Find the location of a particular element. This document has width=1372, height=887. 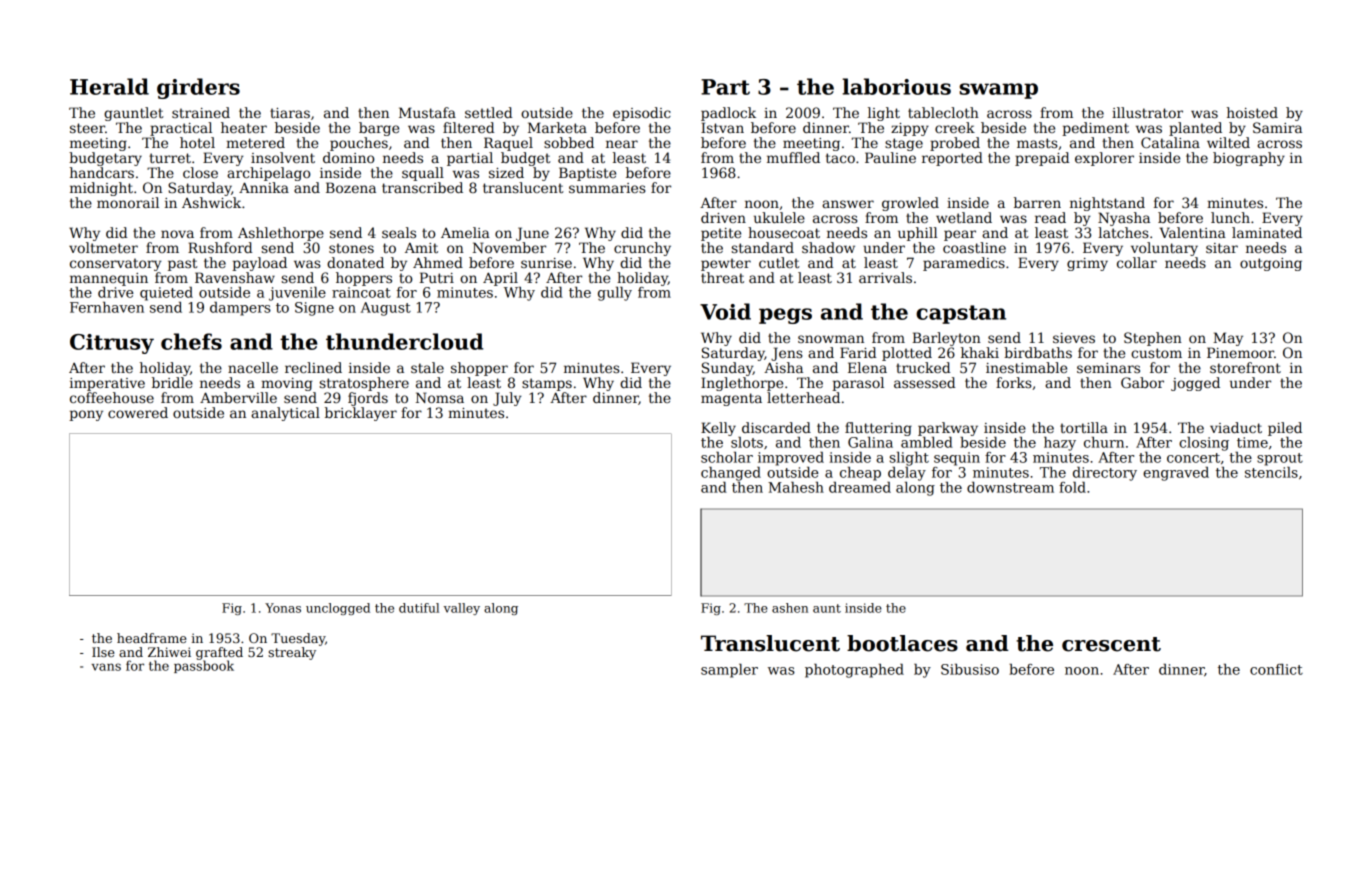

Mahesh is located at coordinates (796, 487).
